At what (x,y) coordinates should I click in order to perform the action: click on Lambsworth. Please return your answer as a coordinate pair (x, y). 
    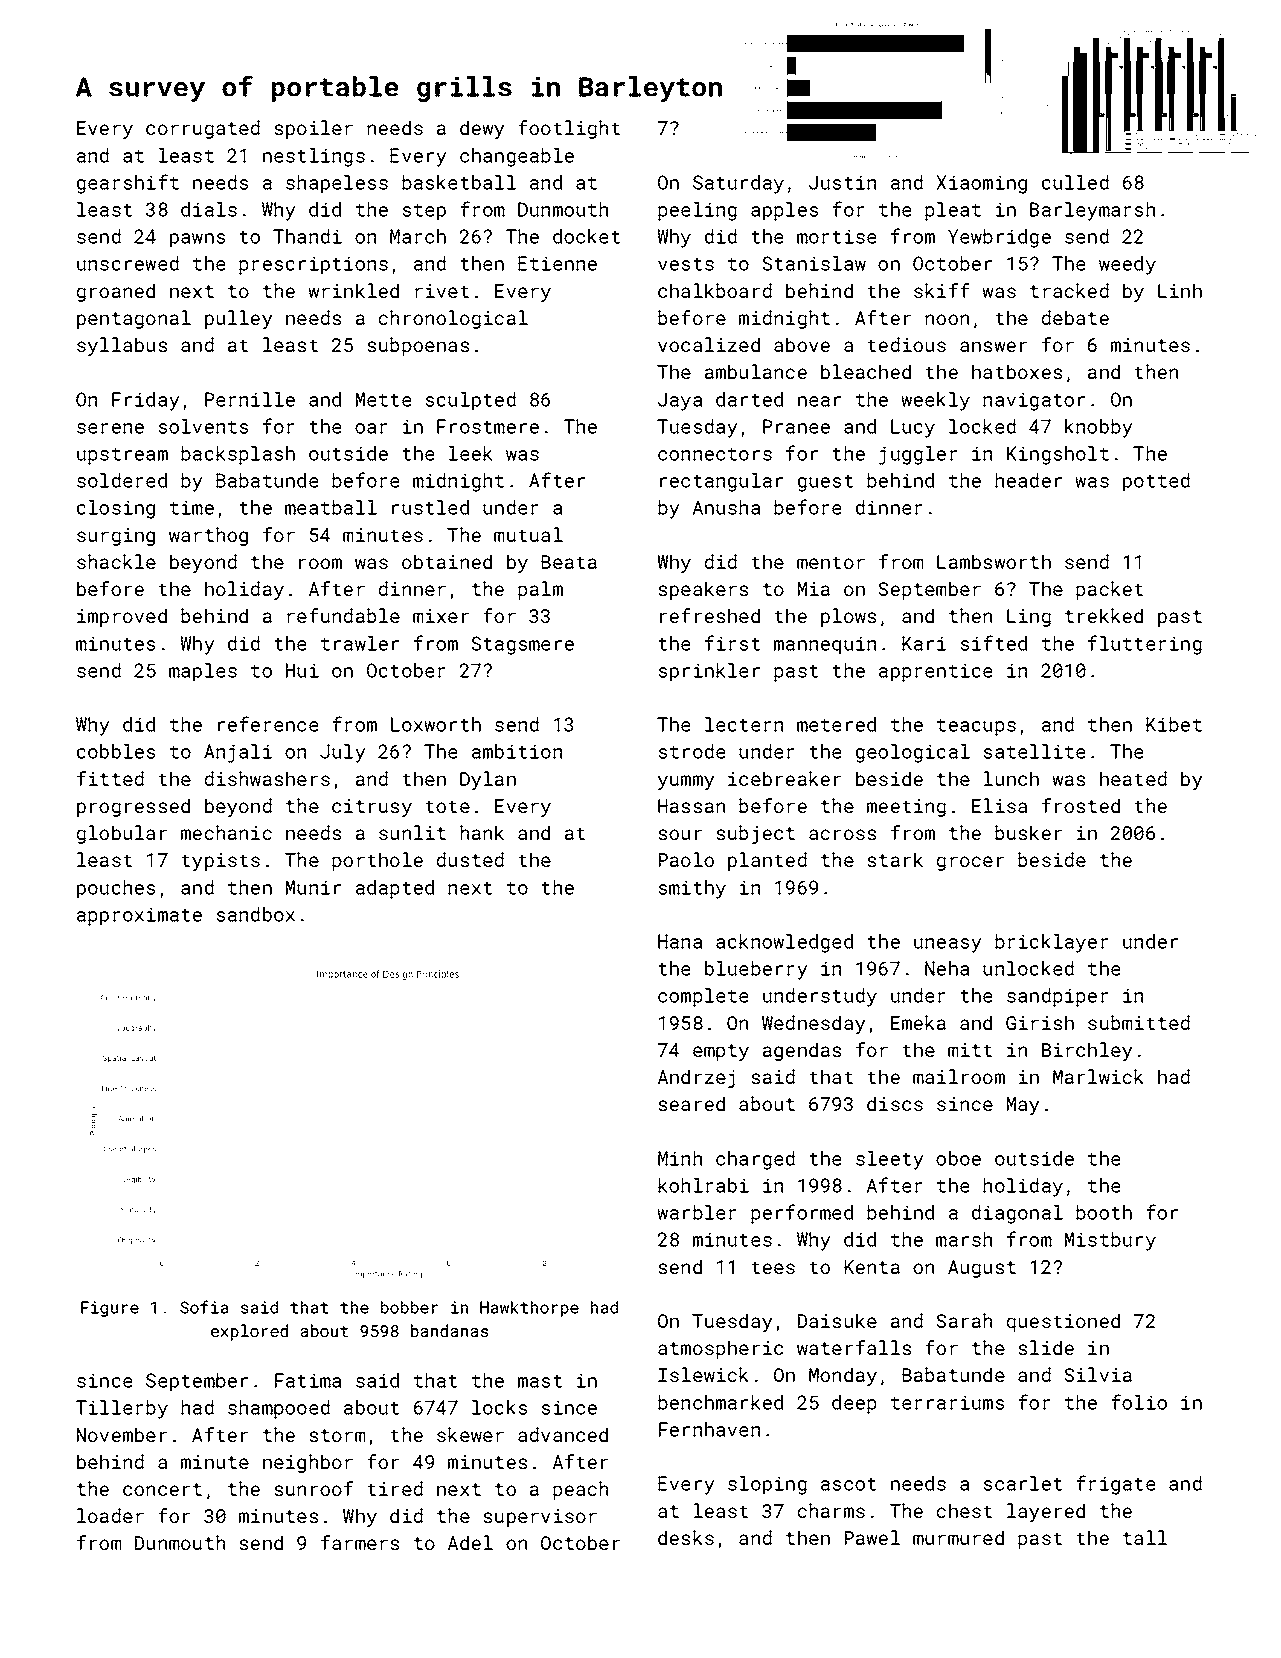
    Looking at the image, I should click on (994, 561).
